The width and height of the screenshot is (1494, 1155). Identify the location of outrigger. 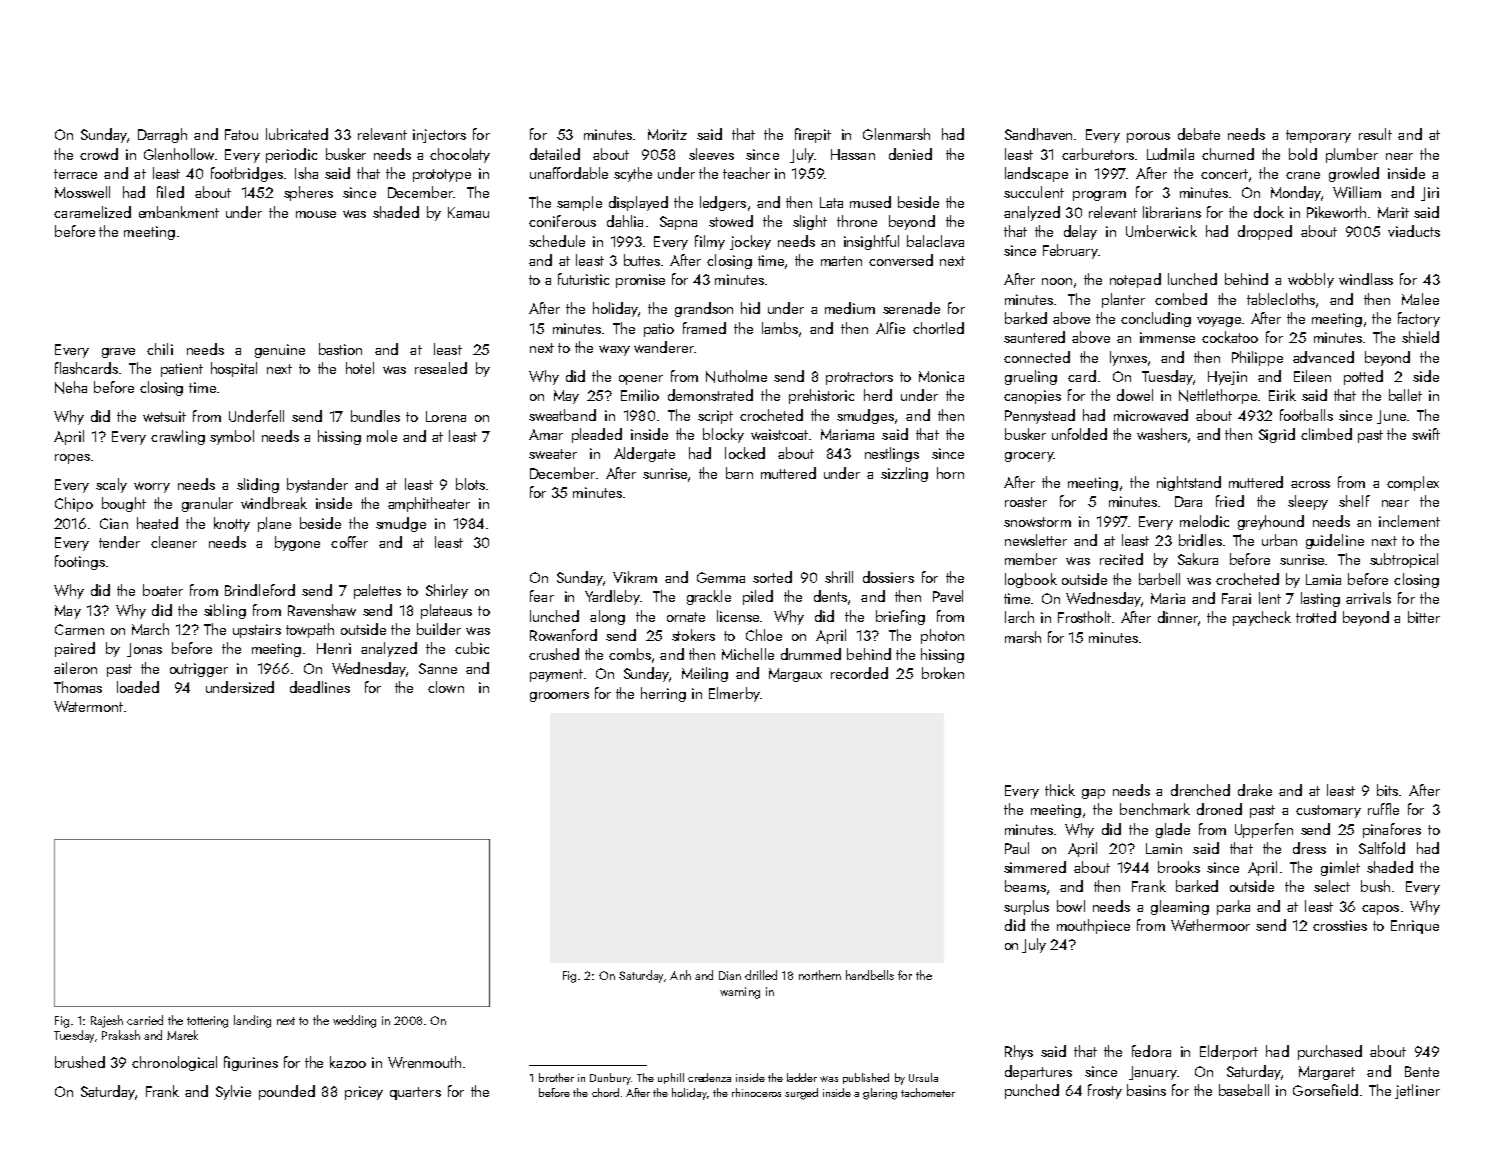
(199, 670).
